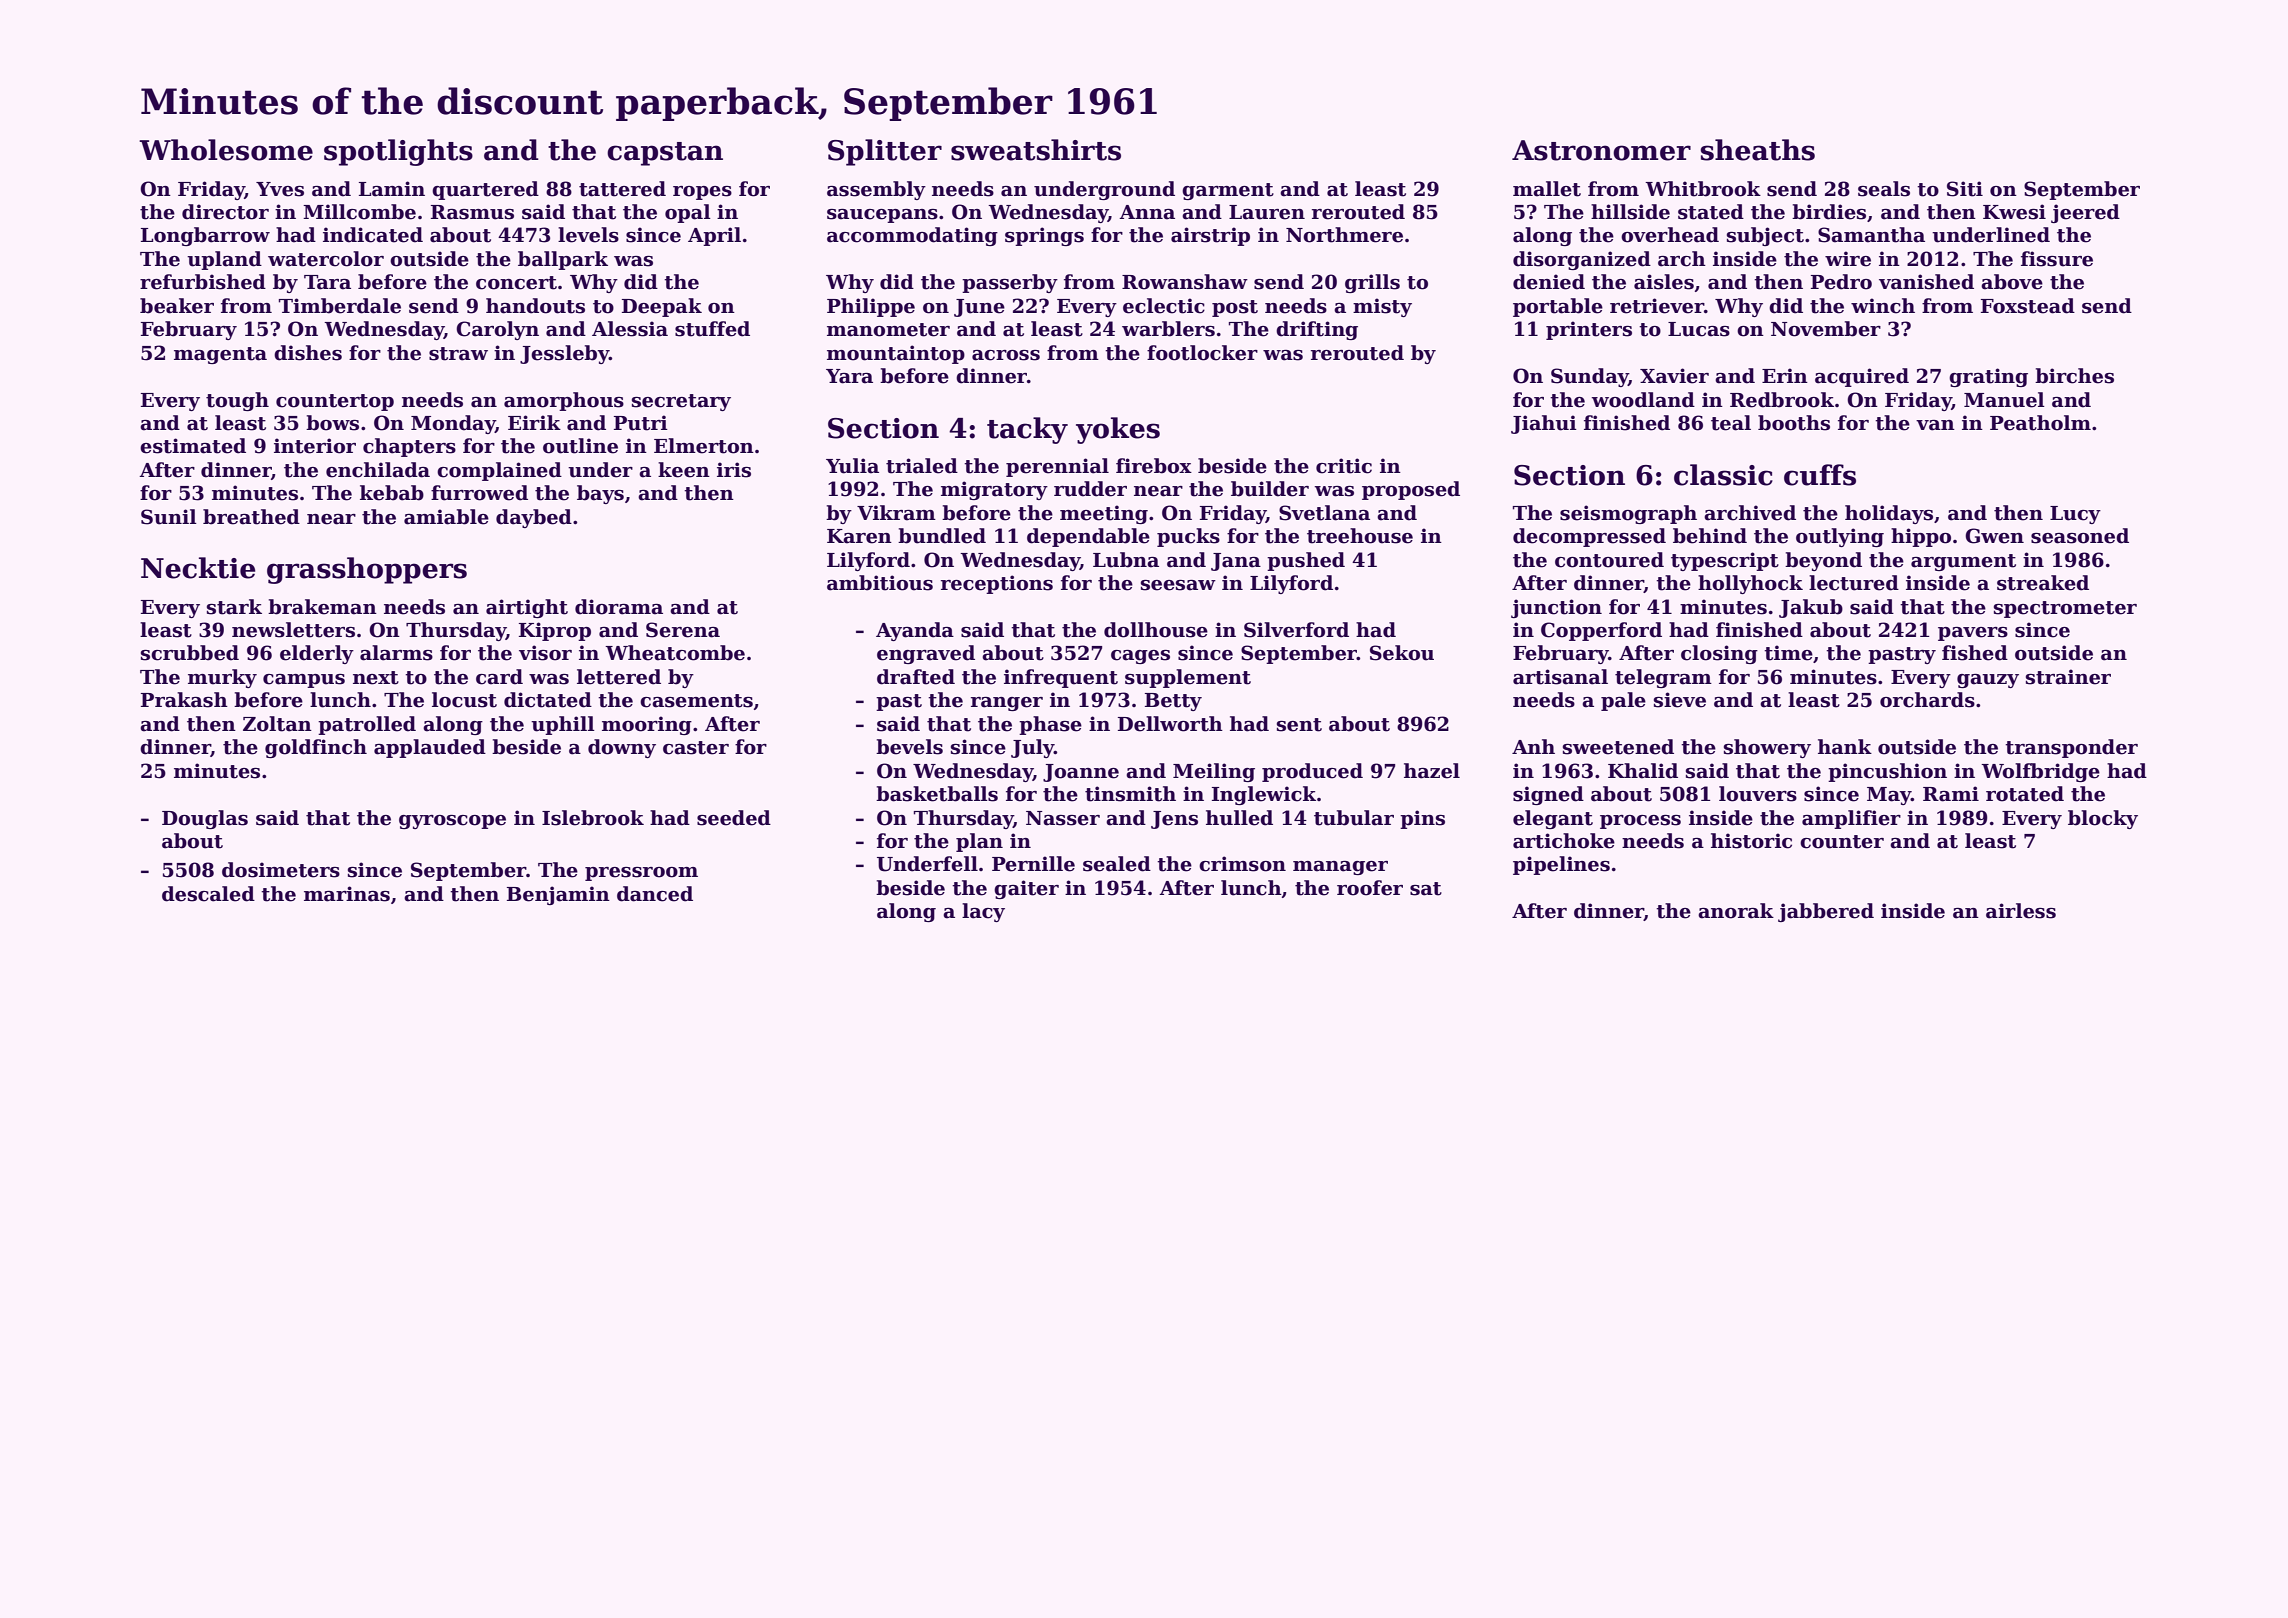 The width and height of the page is (2288, 1618). I want to click on spotlights, so click(398, 152).
